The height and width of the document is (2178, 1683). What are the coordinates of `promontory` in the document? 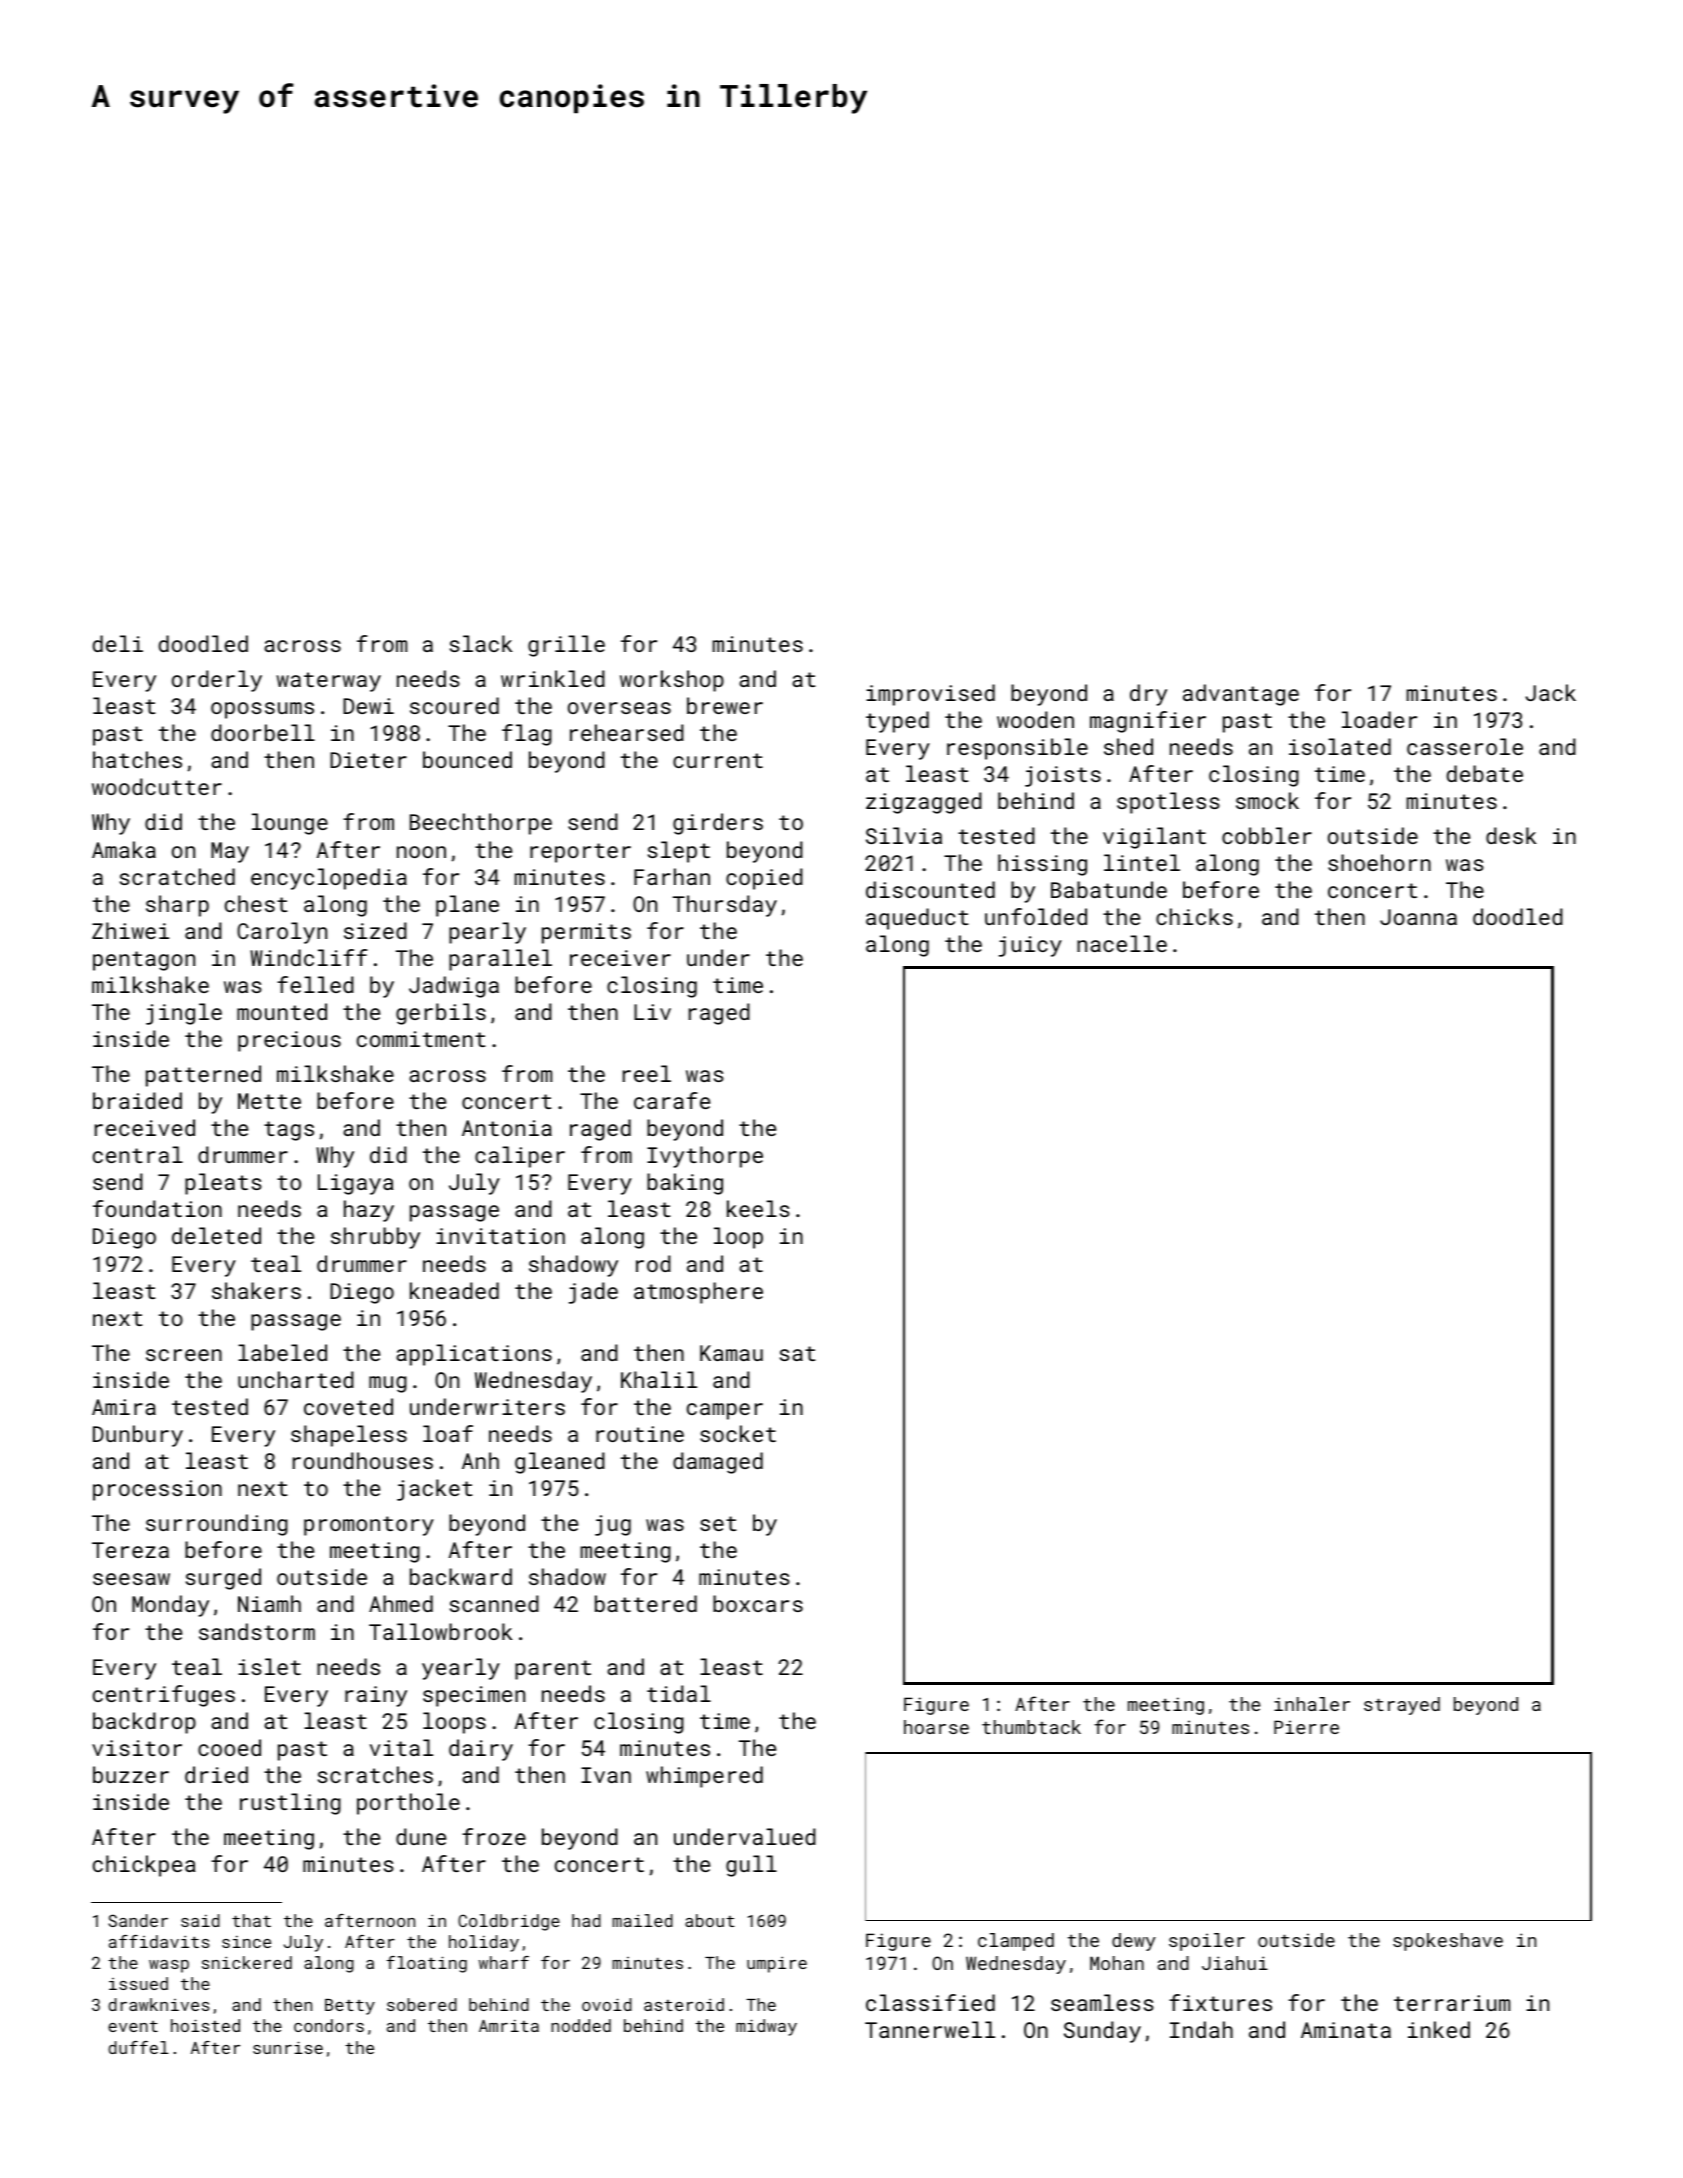 It's located at (369, 1526).
